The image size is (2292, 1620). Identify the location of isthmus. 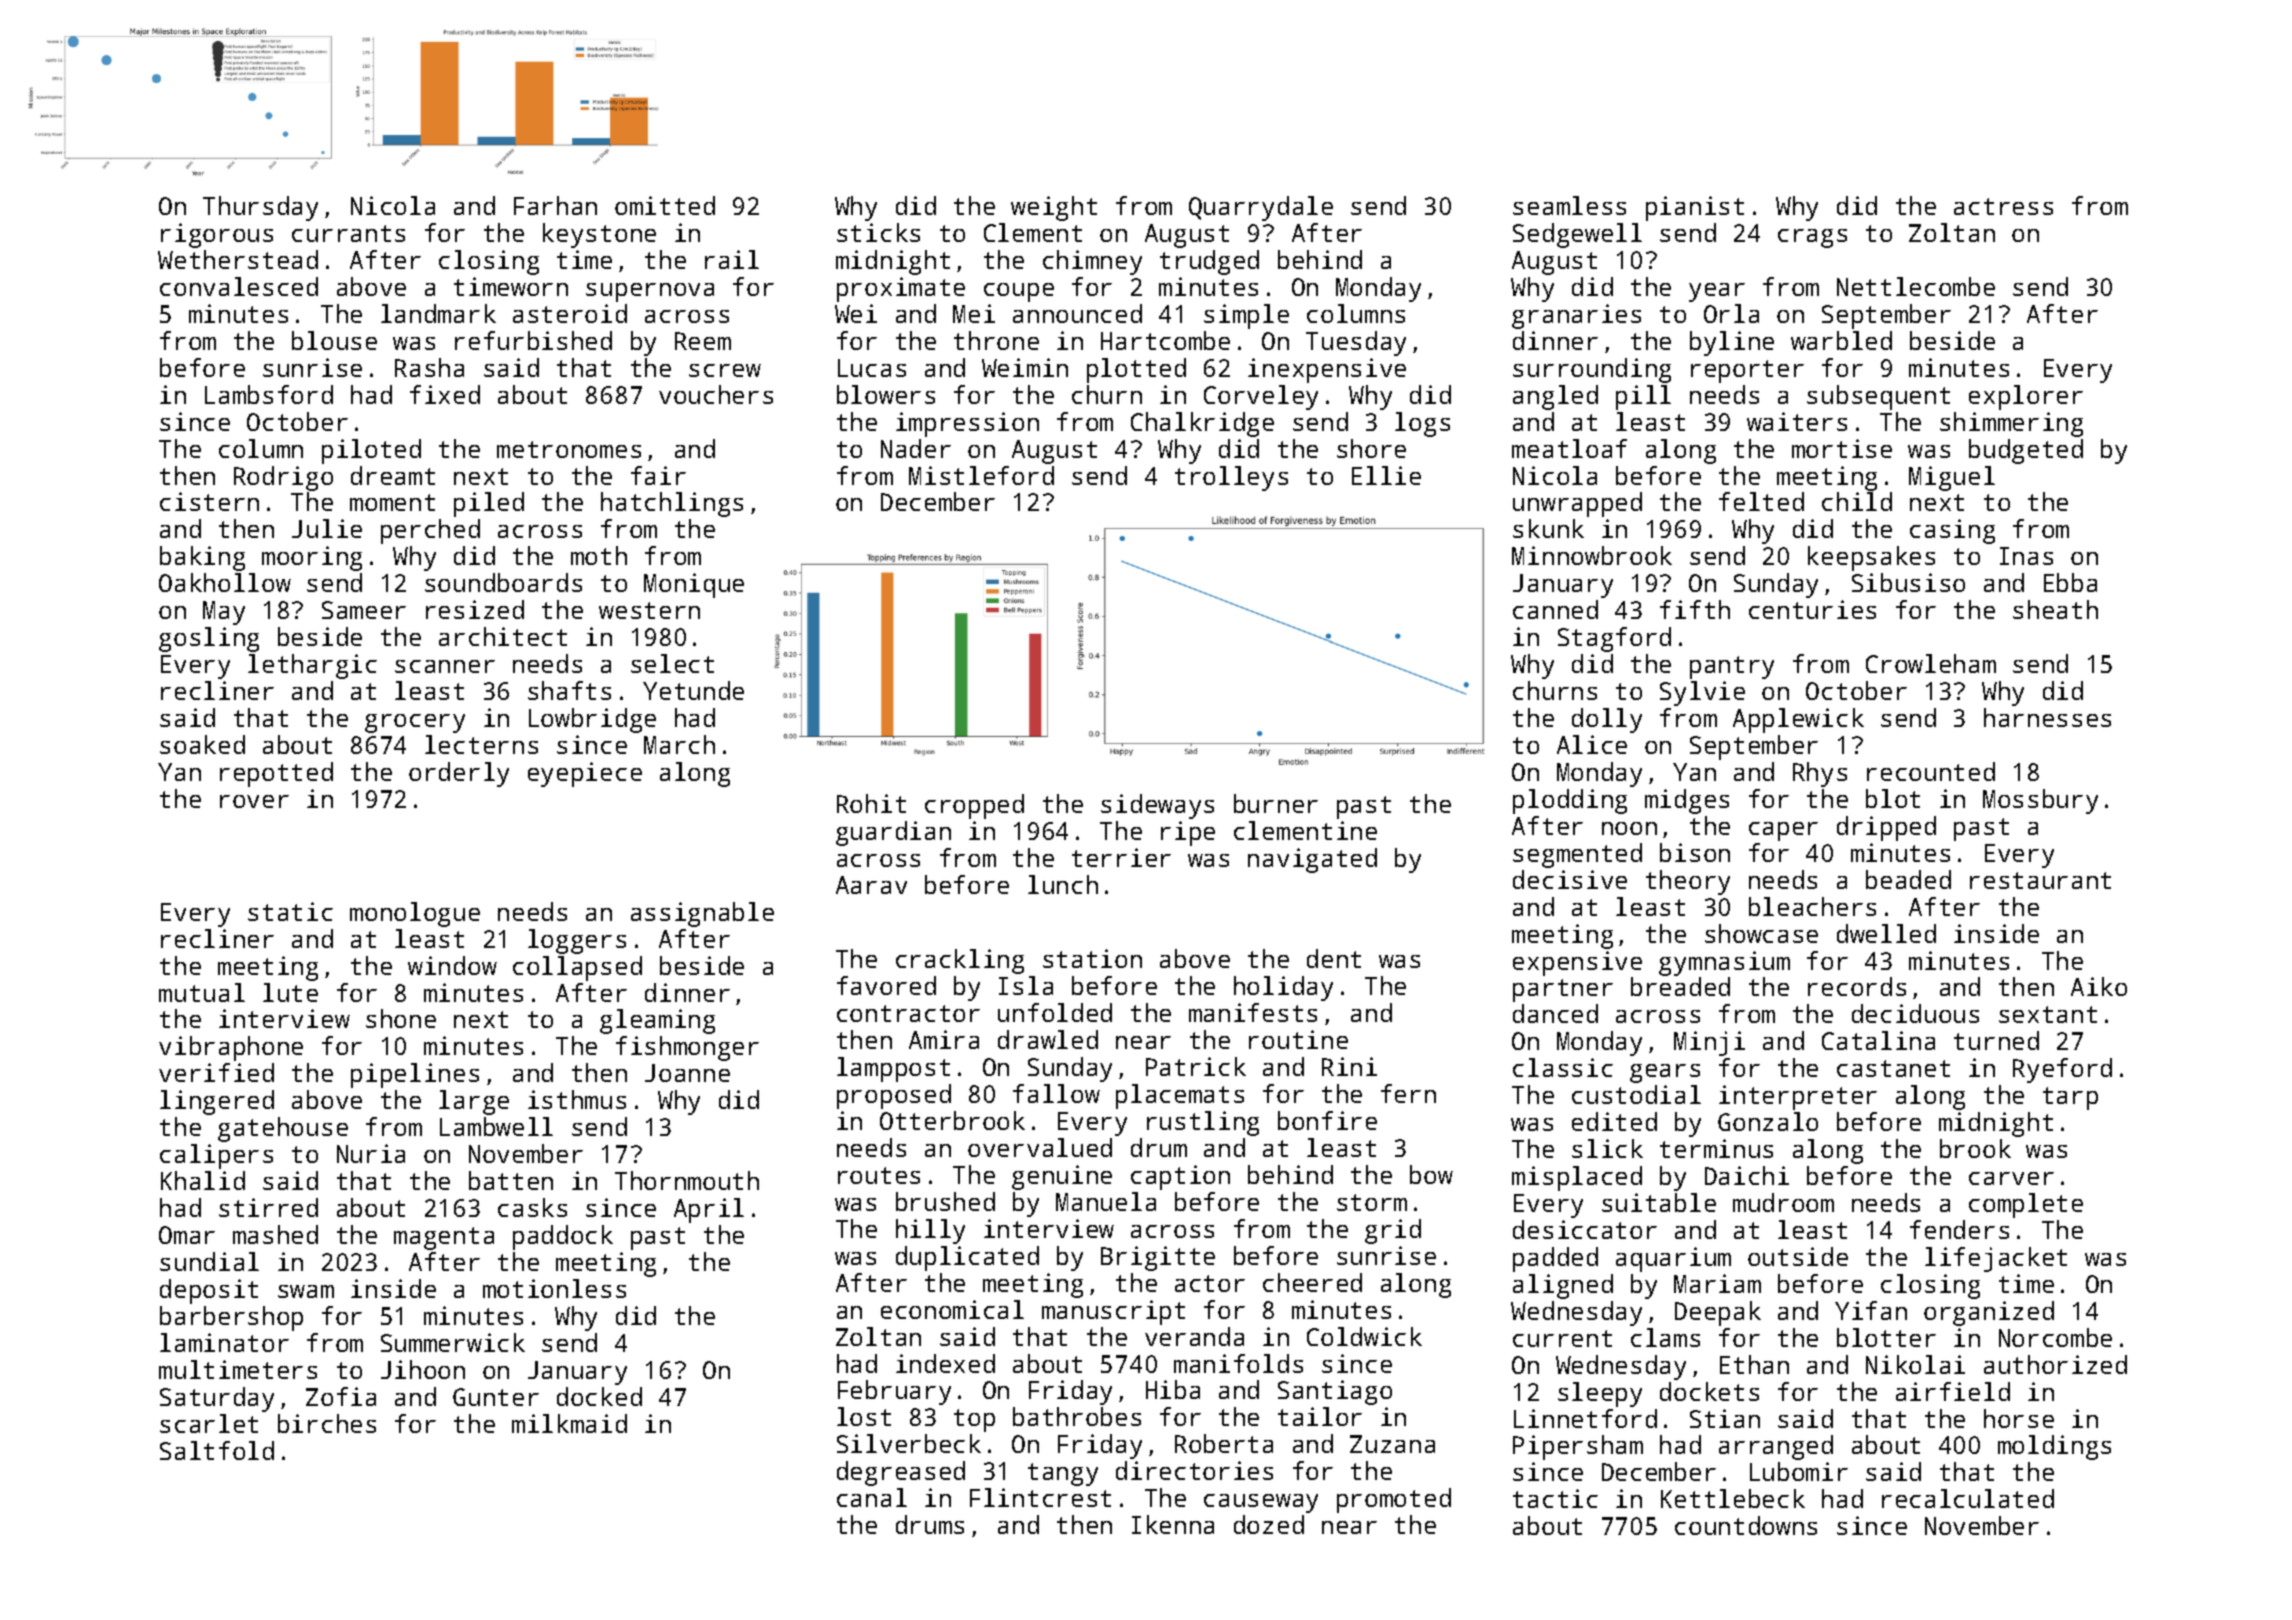
(577, 1099).
